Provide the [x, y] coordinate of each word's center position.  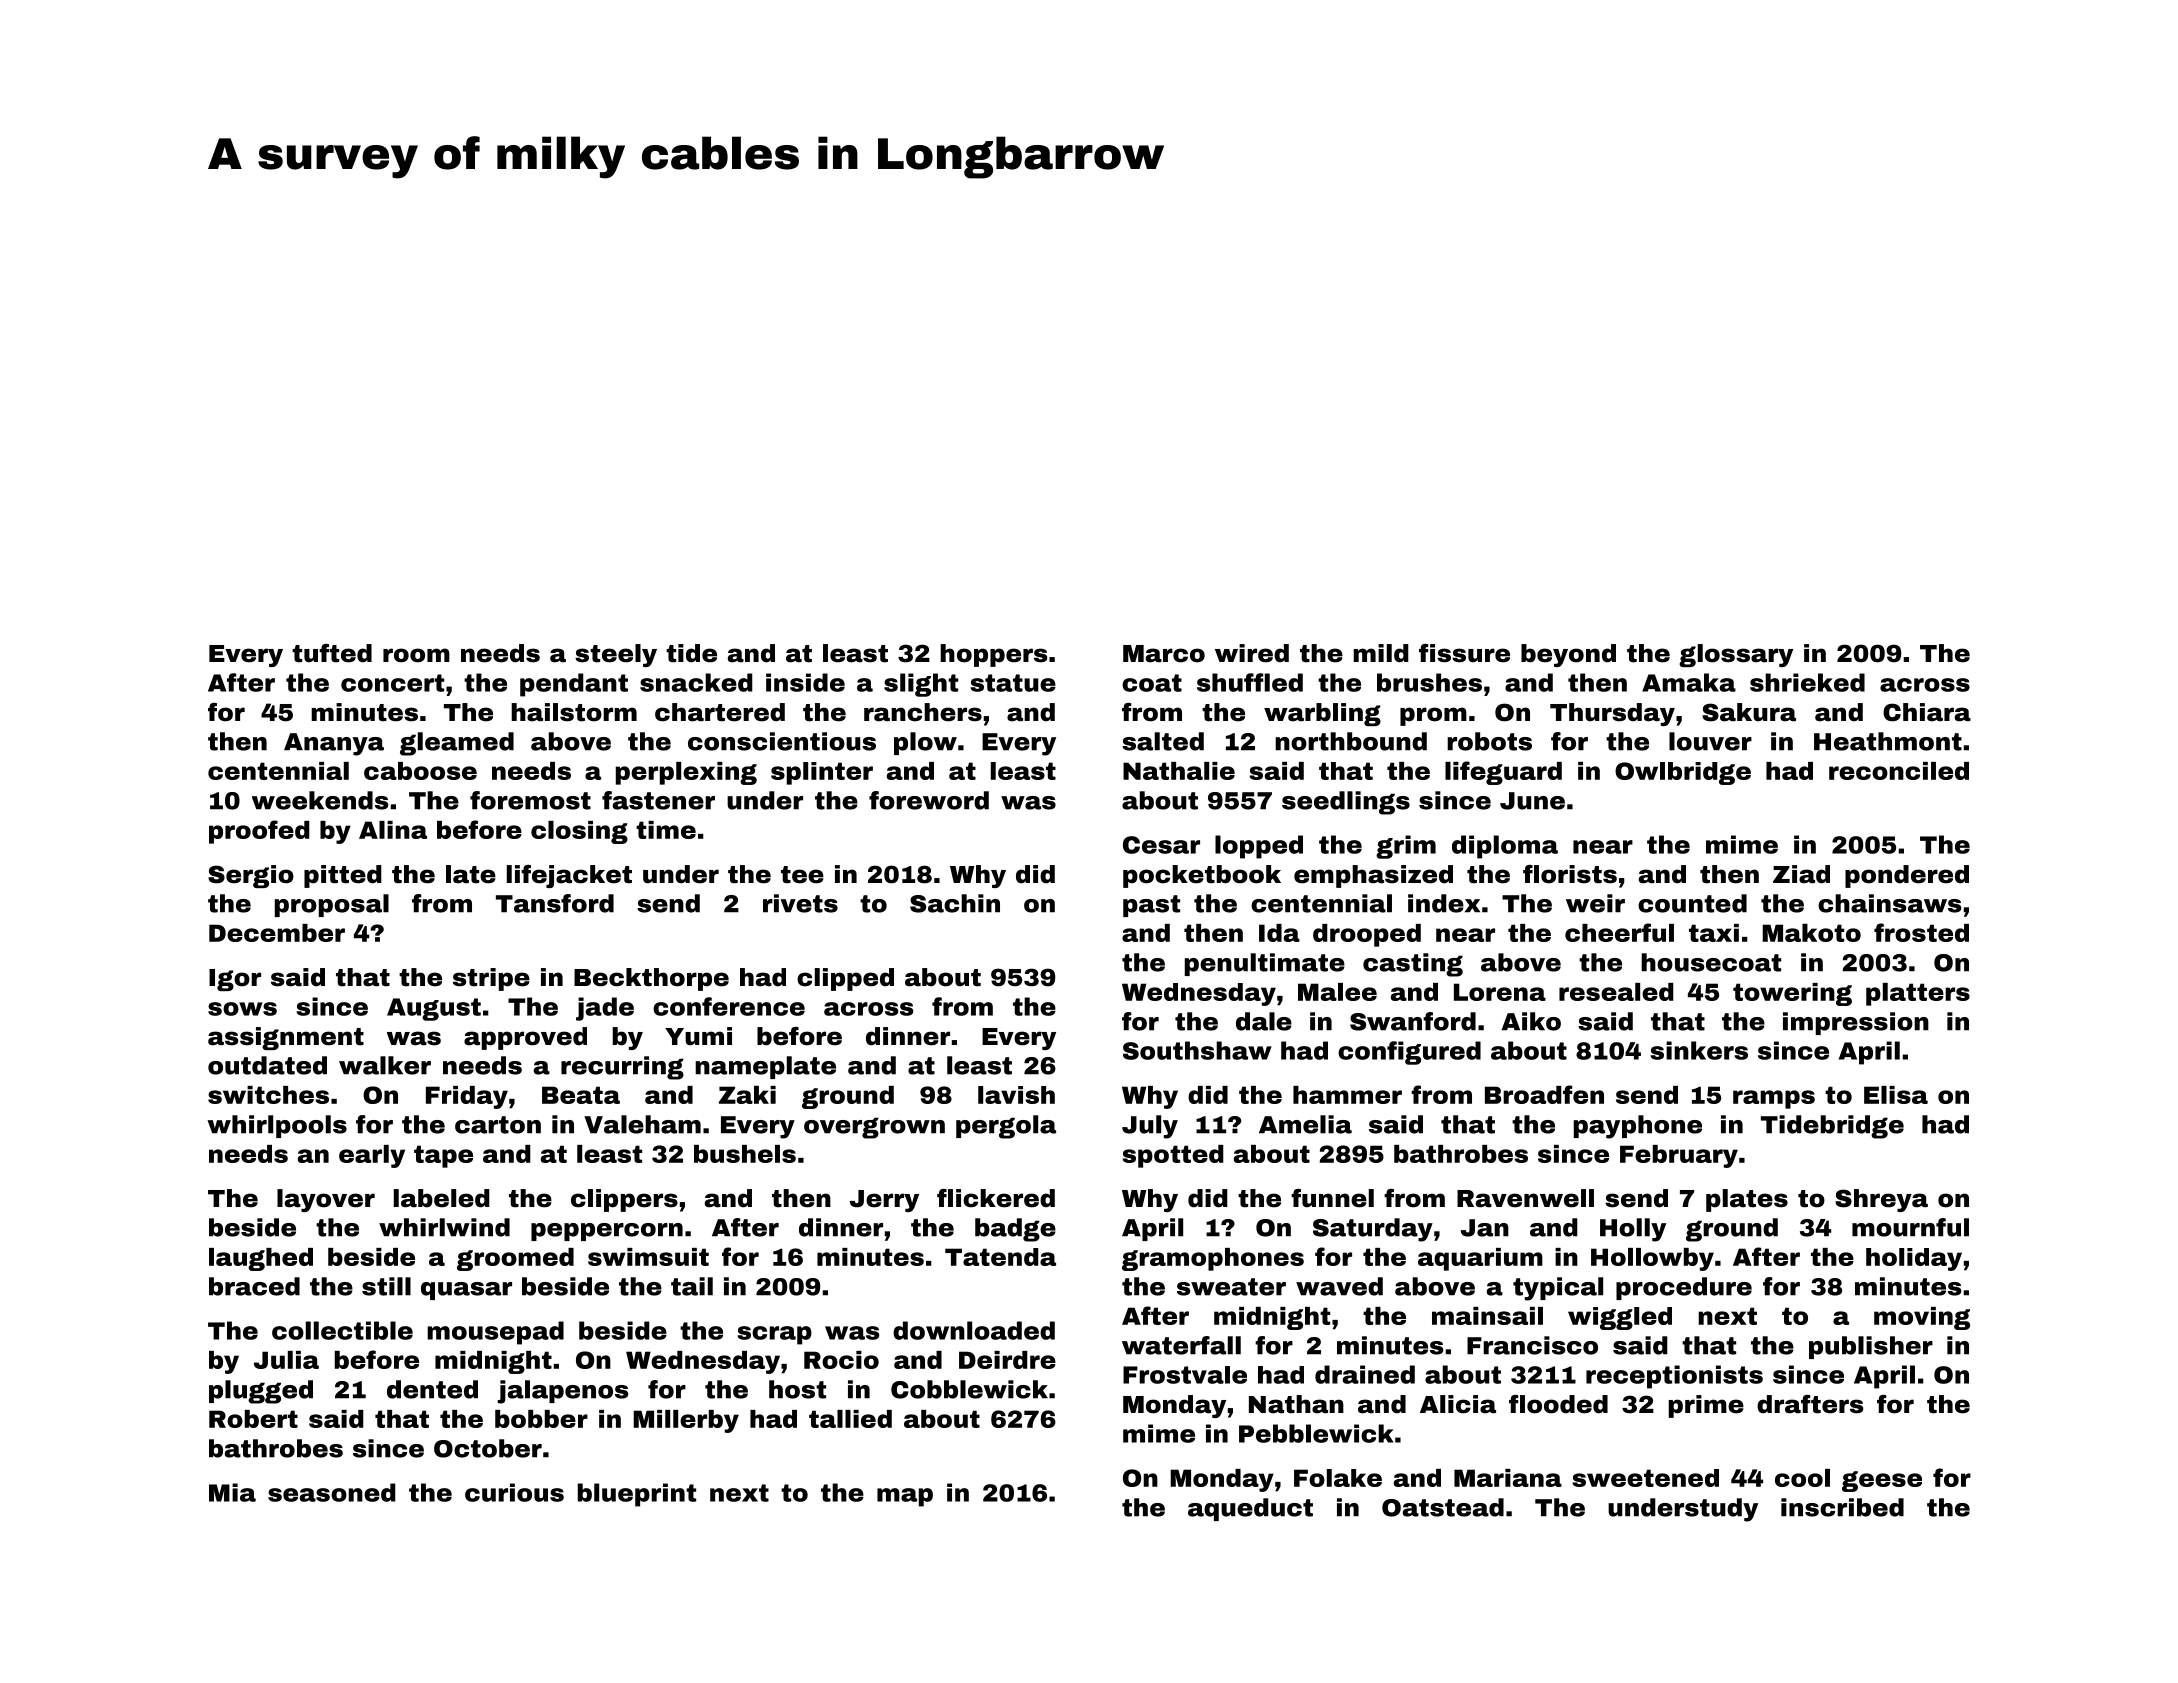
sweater [1231, 1287]
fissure [1464, 653]
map [905, 1497]
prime [1706, 1406]
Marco [1164, 654]
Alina [393, 830]
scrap [774, 1335]
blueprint [637, 1495]
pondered [1907, 876]
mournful [1910, 1227]
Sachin [955, 903]
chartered [720, 712]
